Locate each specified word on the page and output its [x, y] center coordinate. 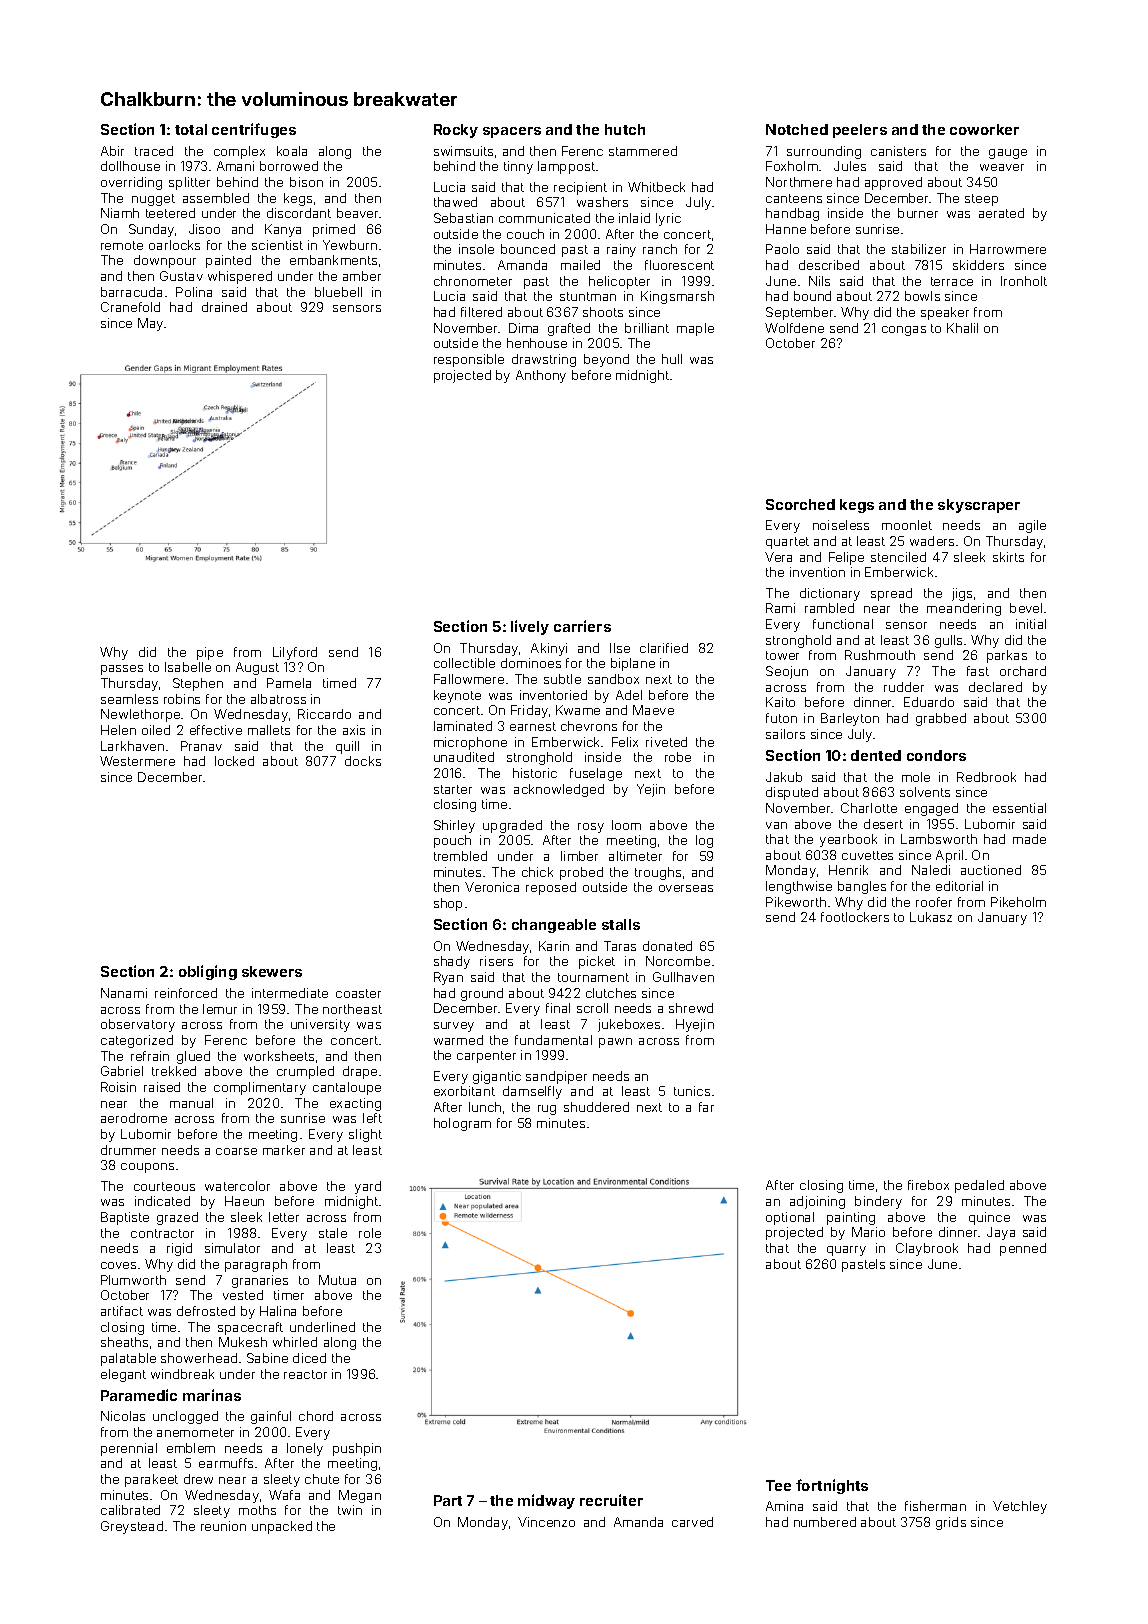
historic [535, 773]
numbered [825, 1522]
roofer [934, 902]
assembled [216, 198]
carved [692, 1522]
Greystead [132, 1527]
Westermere [137, 761]
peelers [860, 131]
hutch [625, 129]
